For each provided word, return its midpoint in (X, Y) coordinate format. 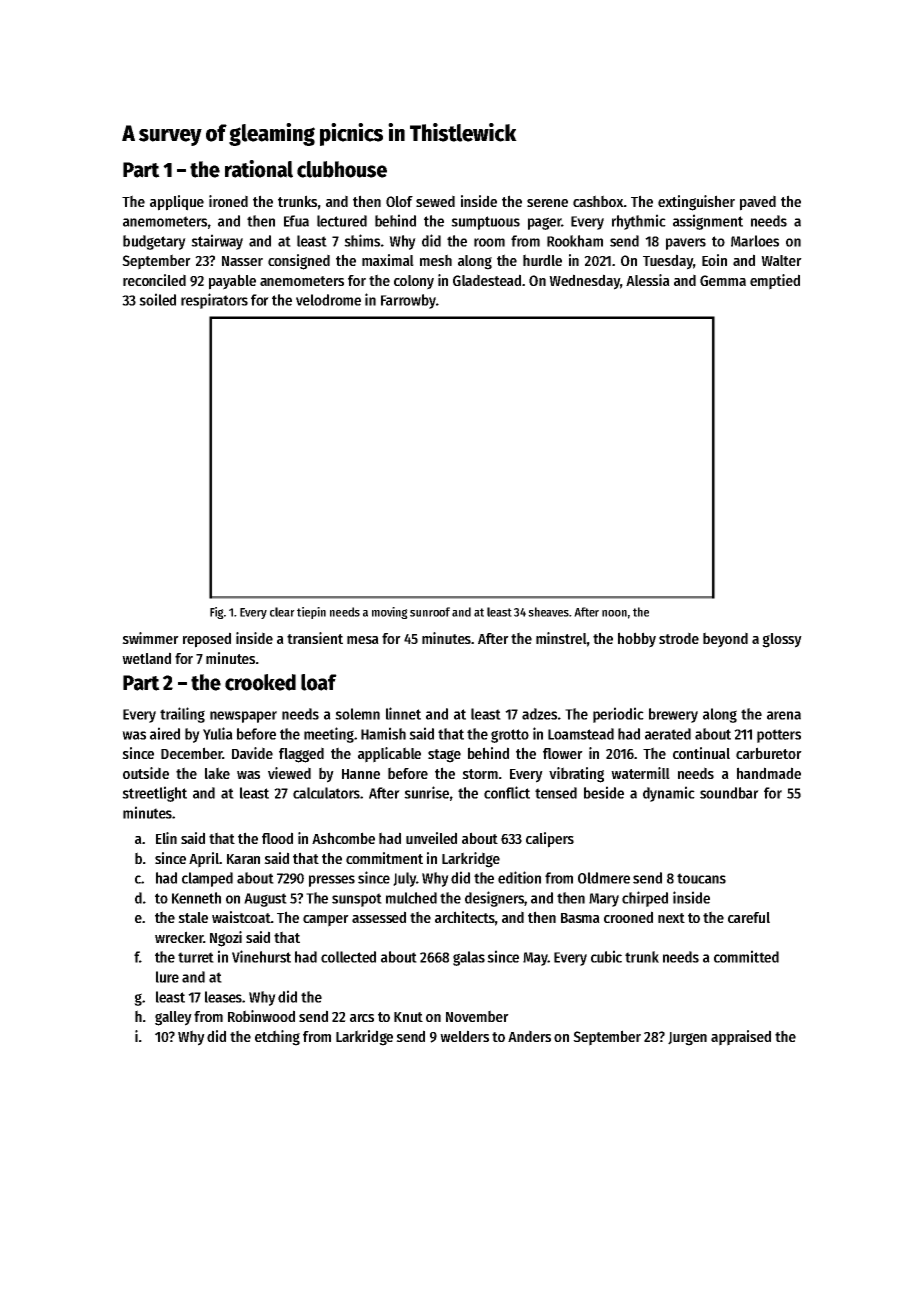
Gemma (723, 280)
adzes (539, 714)
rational (259, 169)
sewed (435, 201)
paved (758, 203)
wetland (146, 658)
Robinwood (261, 1016)
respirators (214, 301)
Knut (408, 1017)
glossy (782, 640)
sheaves (548, 612)
